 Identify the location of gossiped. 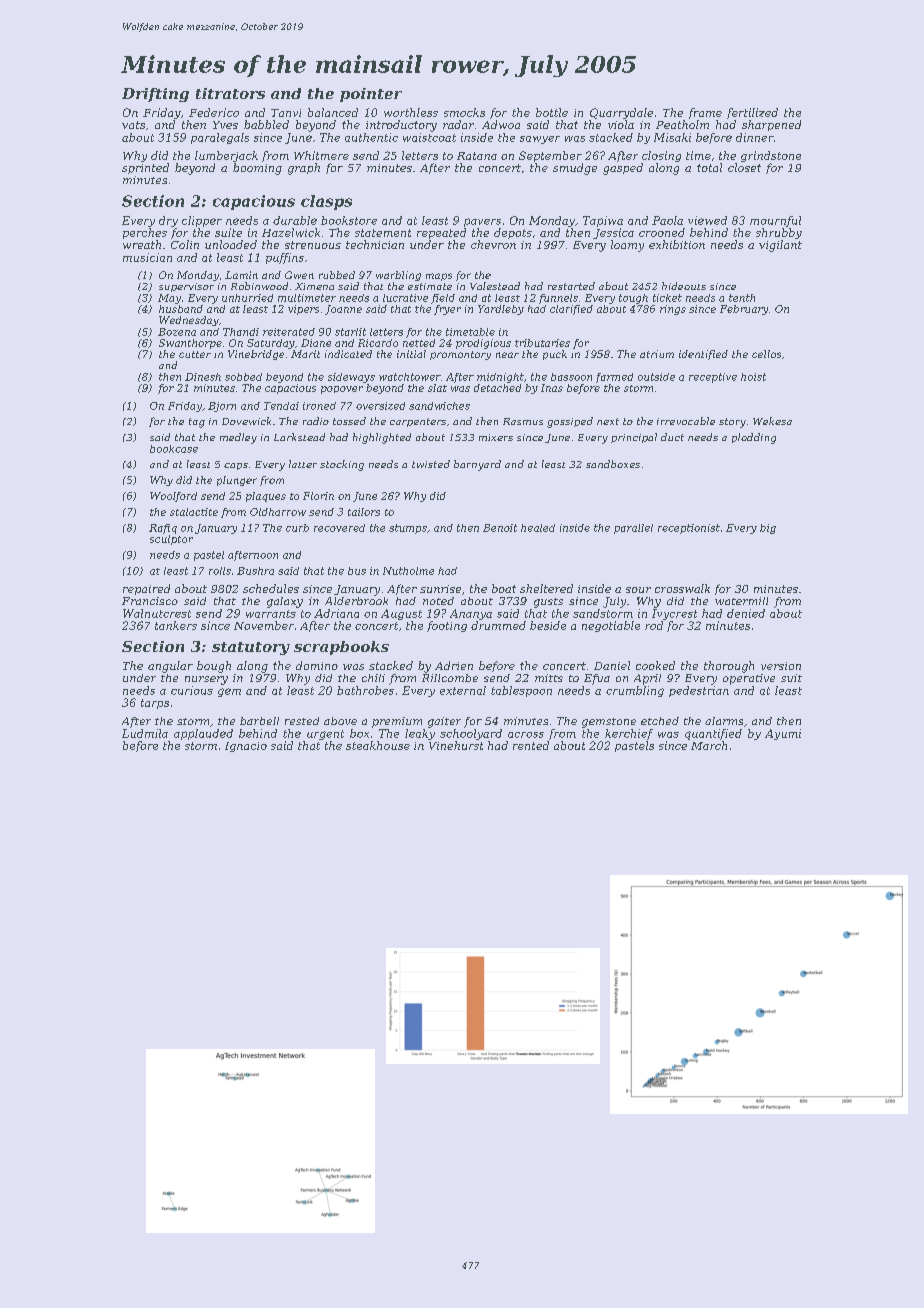
(570, 422).
